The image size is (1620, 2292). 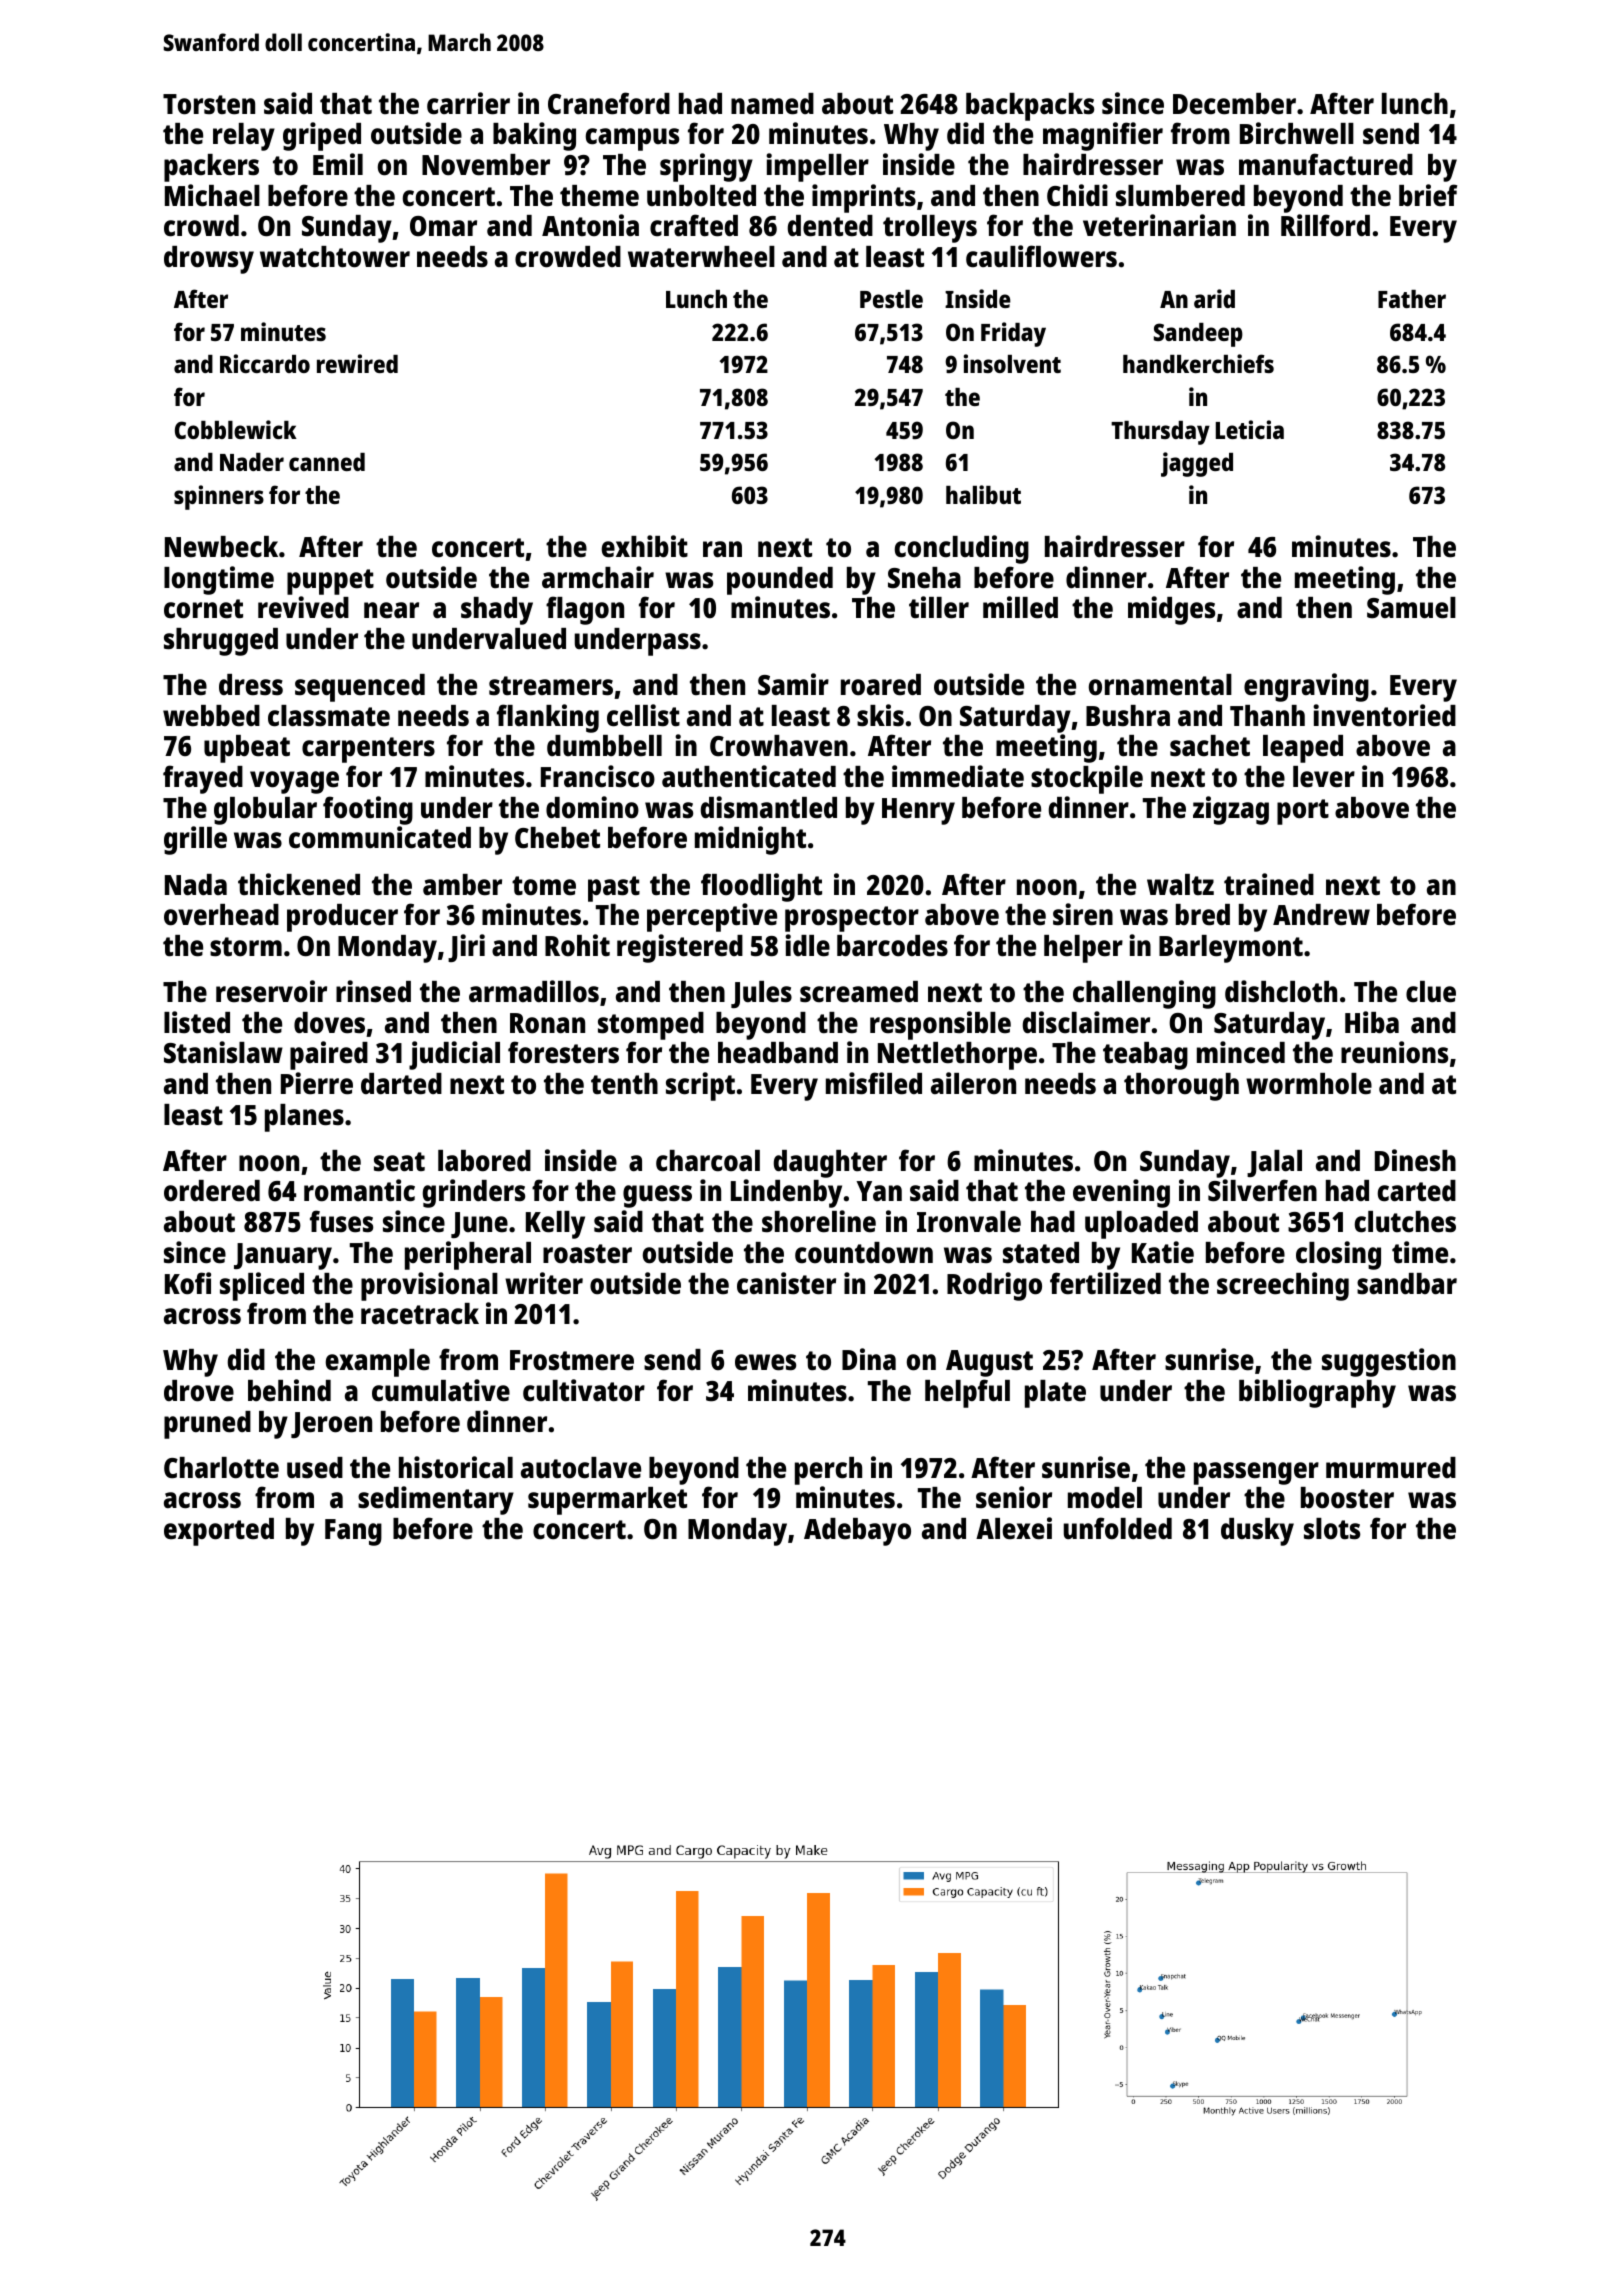 What do you see at coordinates (246, 947) in the image?
I see `storm` at bounding box center [246, 947].
